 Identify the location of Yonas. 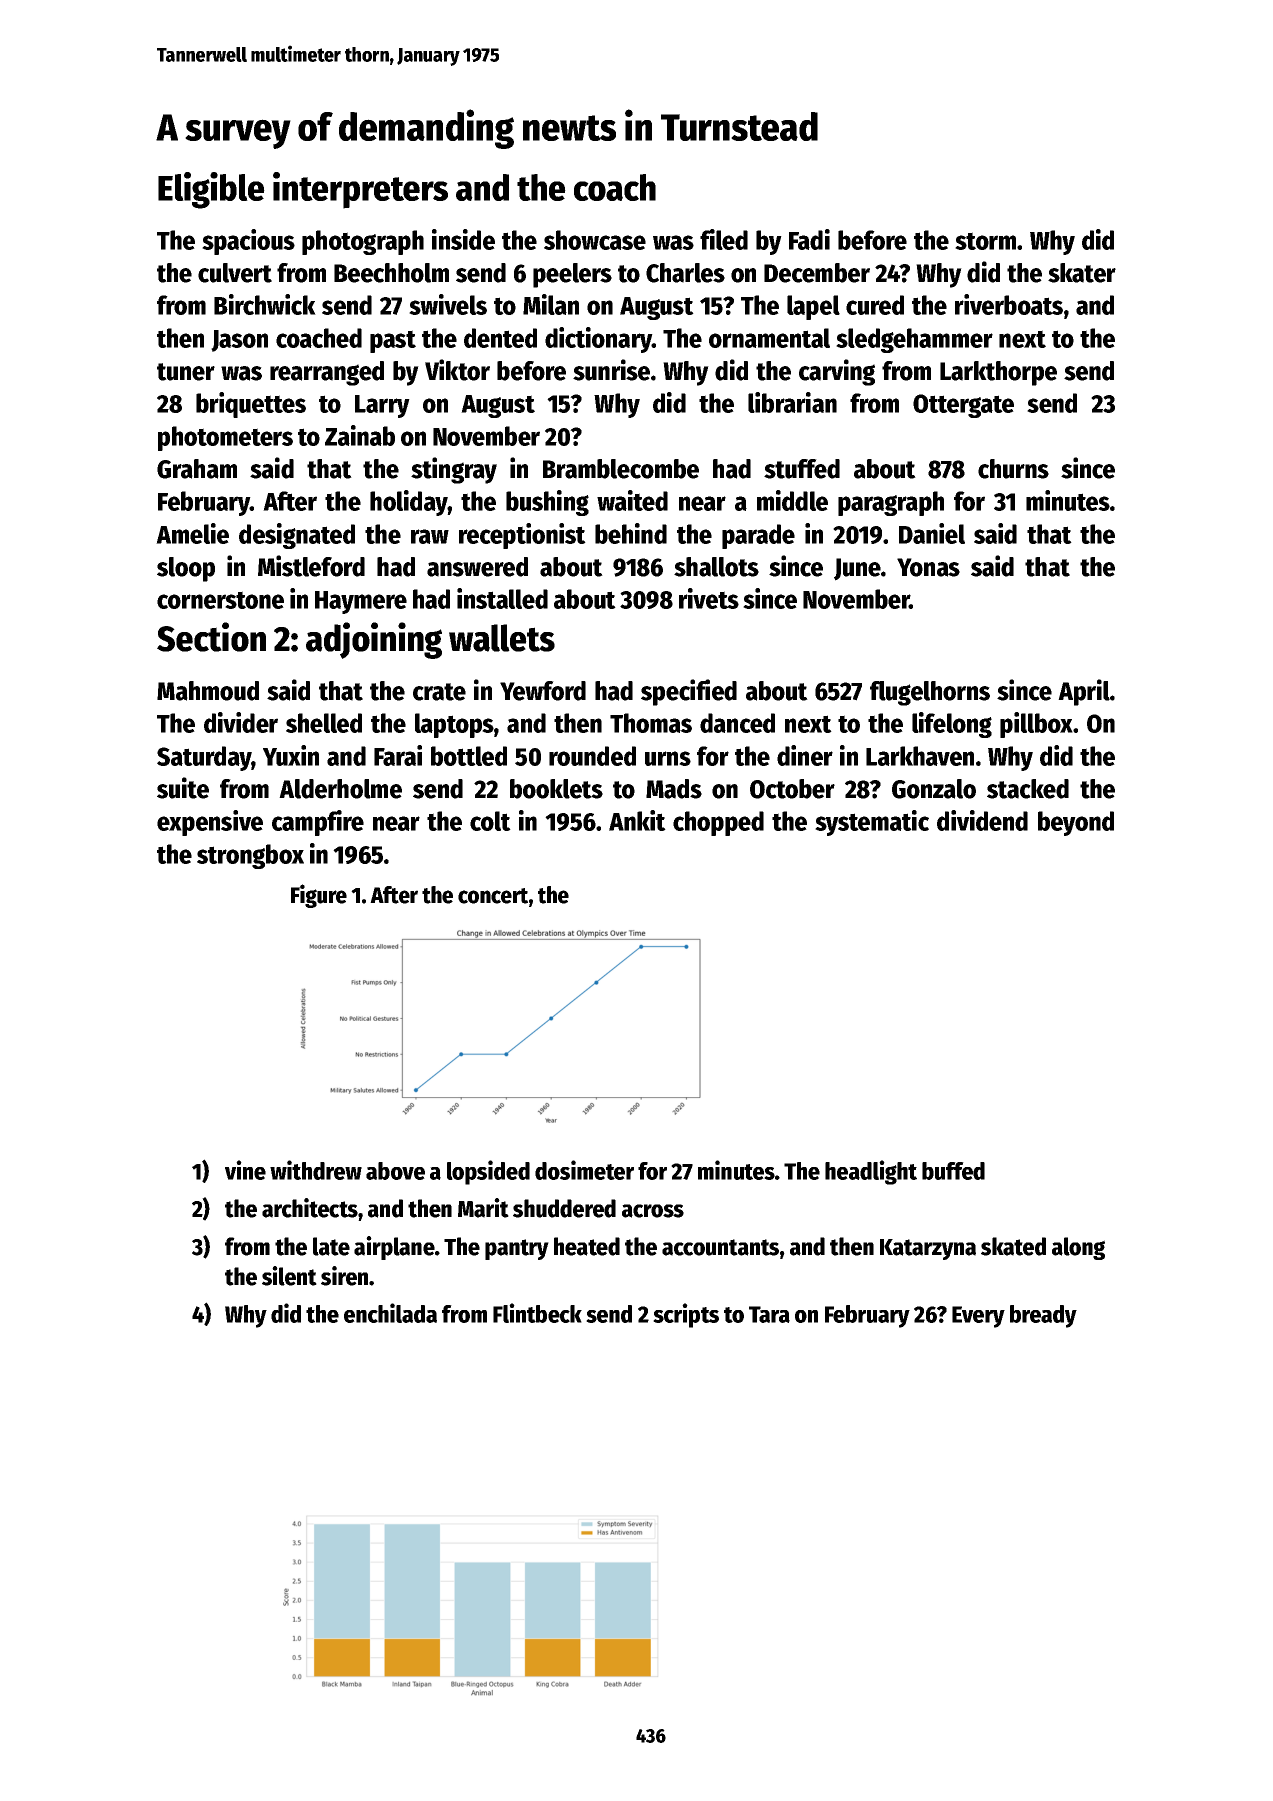
(928, 567).
